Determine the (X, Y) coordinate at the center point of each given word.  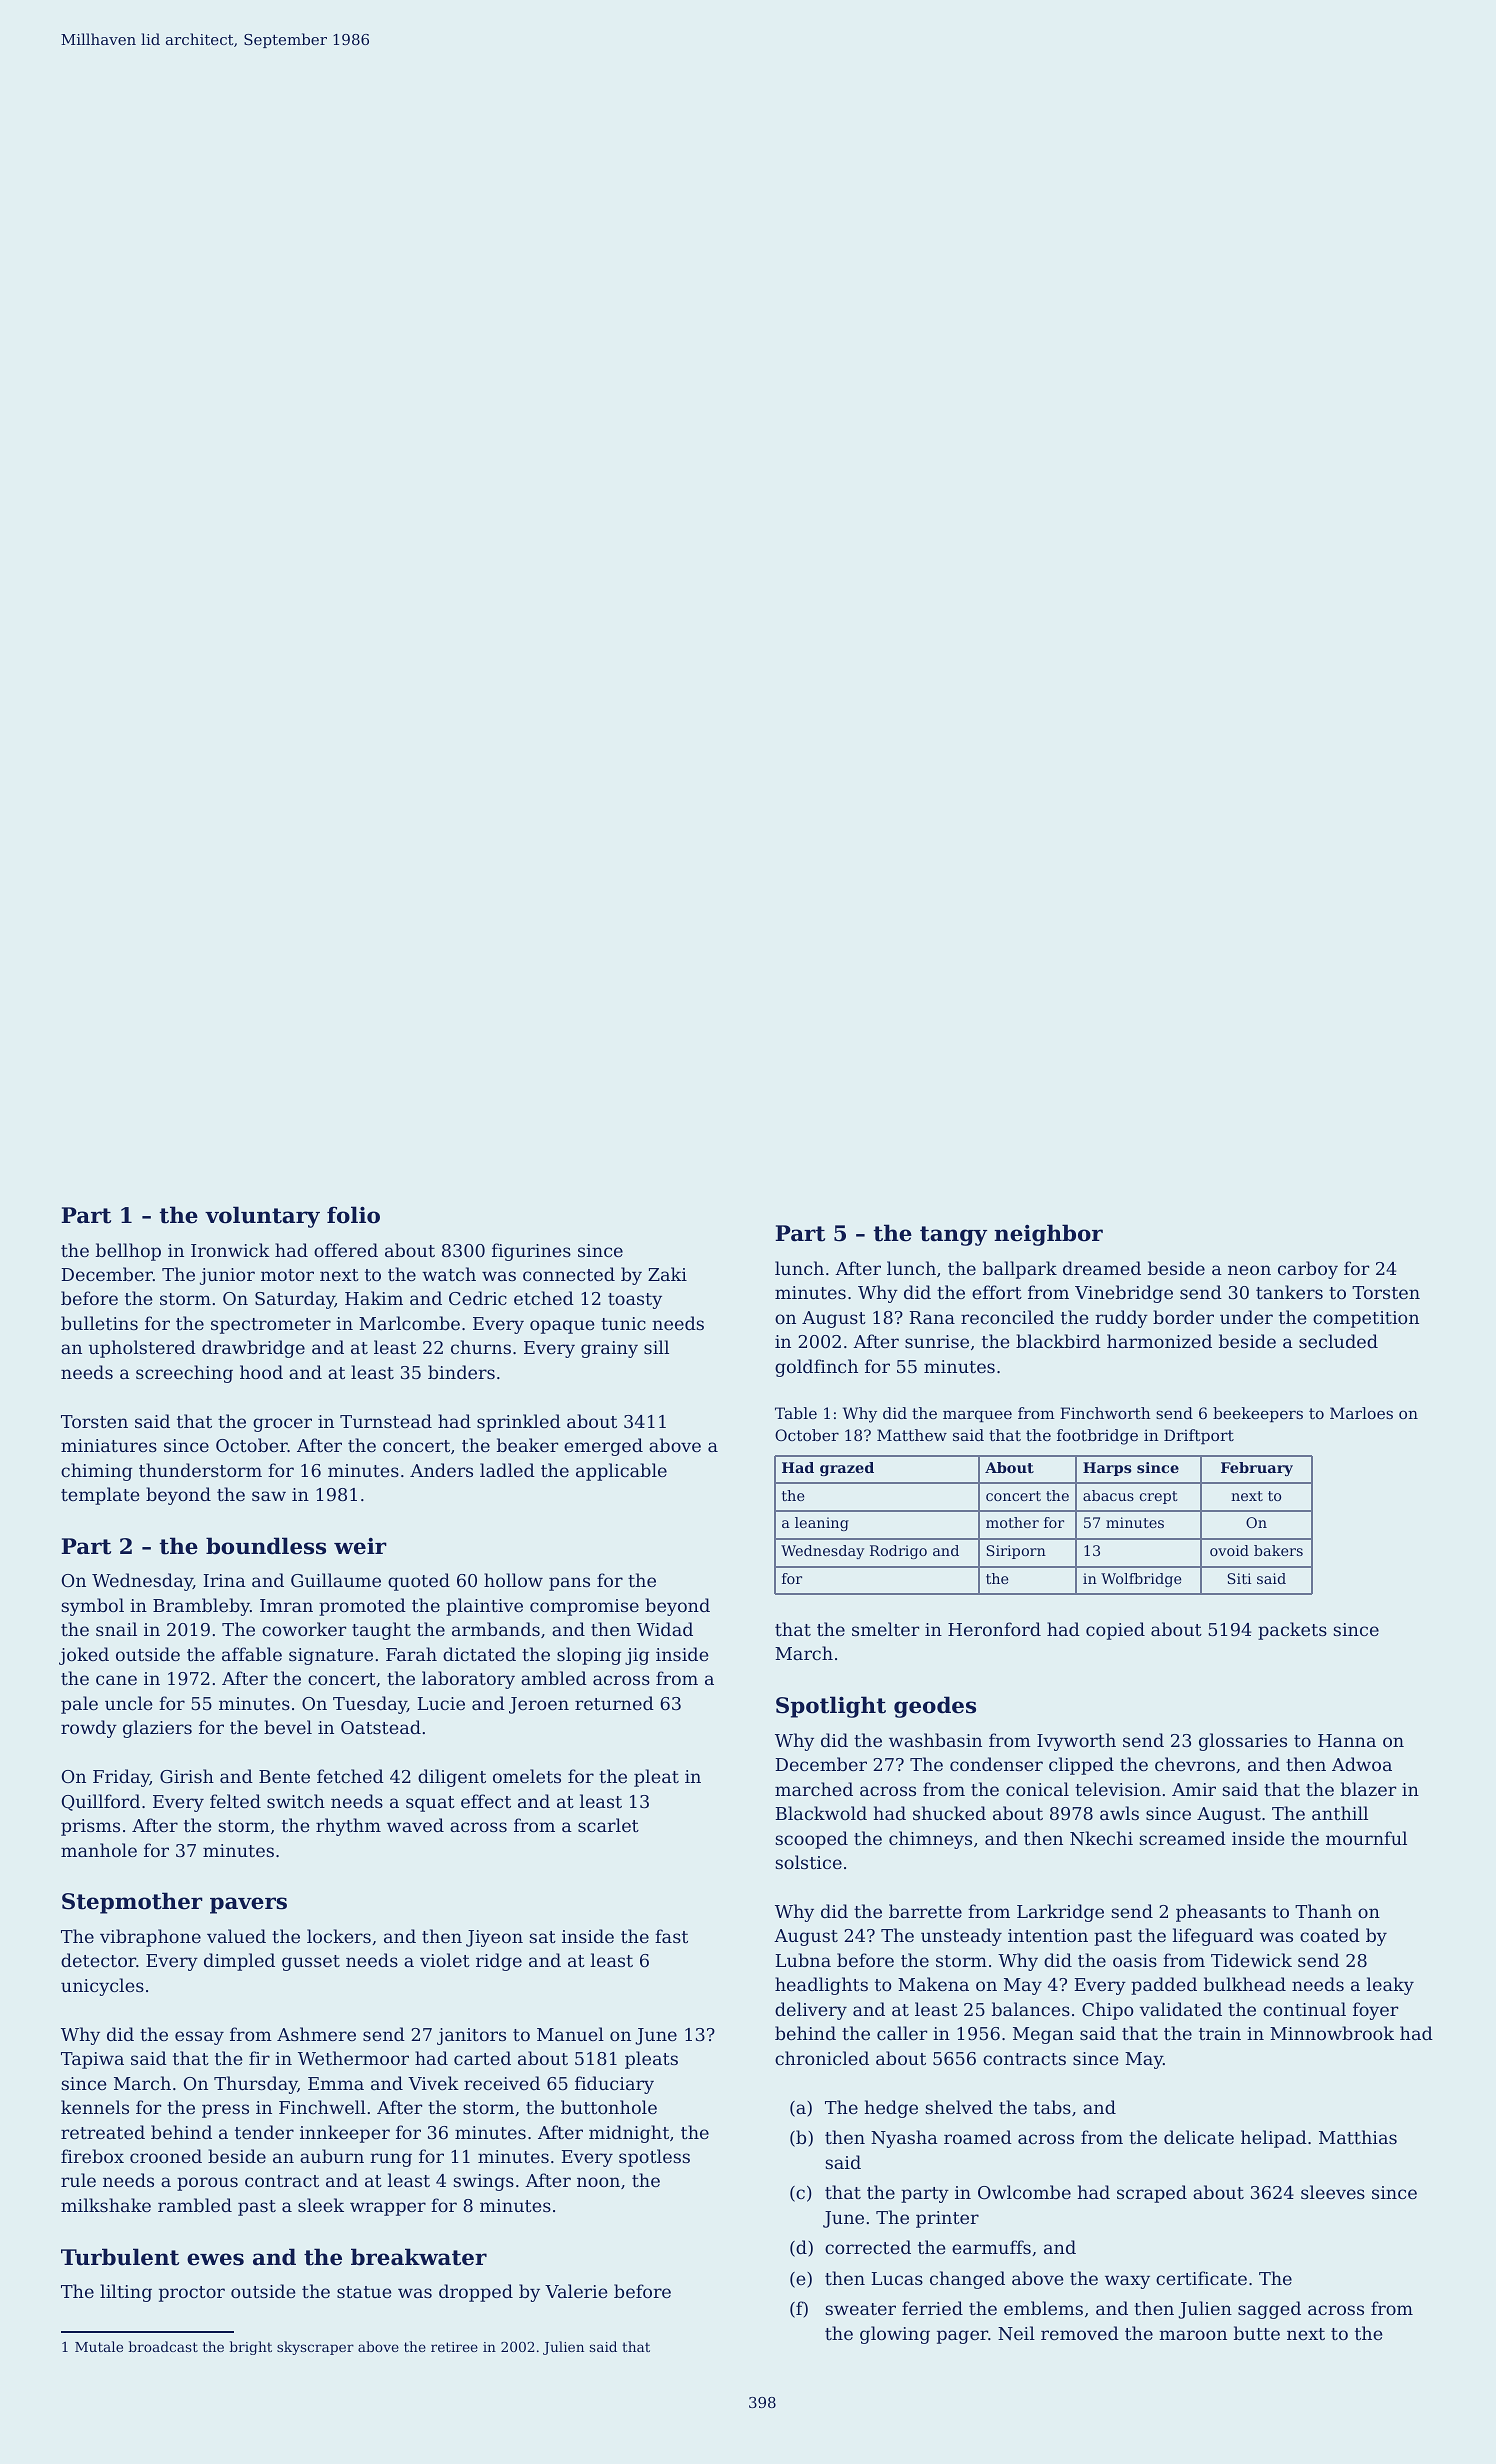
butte (1257, 2333)
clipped (1081, 1766)
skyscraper (315, 2348)
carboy (1308, 1270)
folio (353, 1215)
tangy (953, 1236)
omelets (527, 1776)
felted (235, 1801)
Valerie (576, 2291)
